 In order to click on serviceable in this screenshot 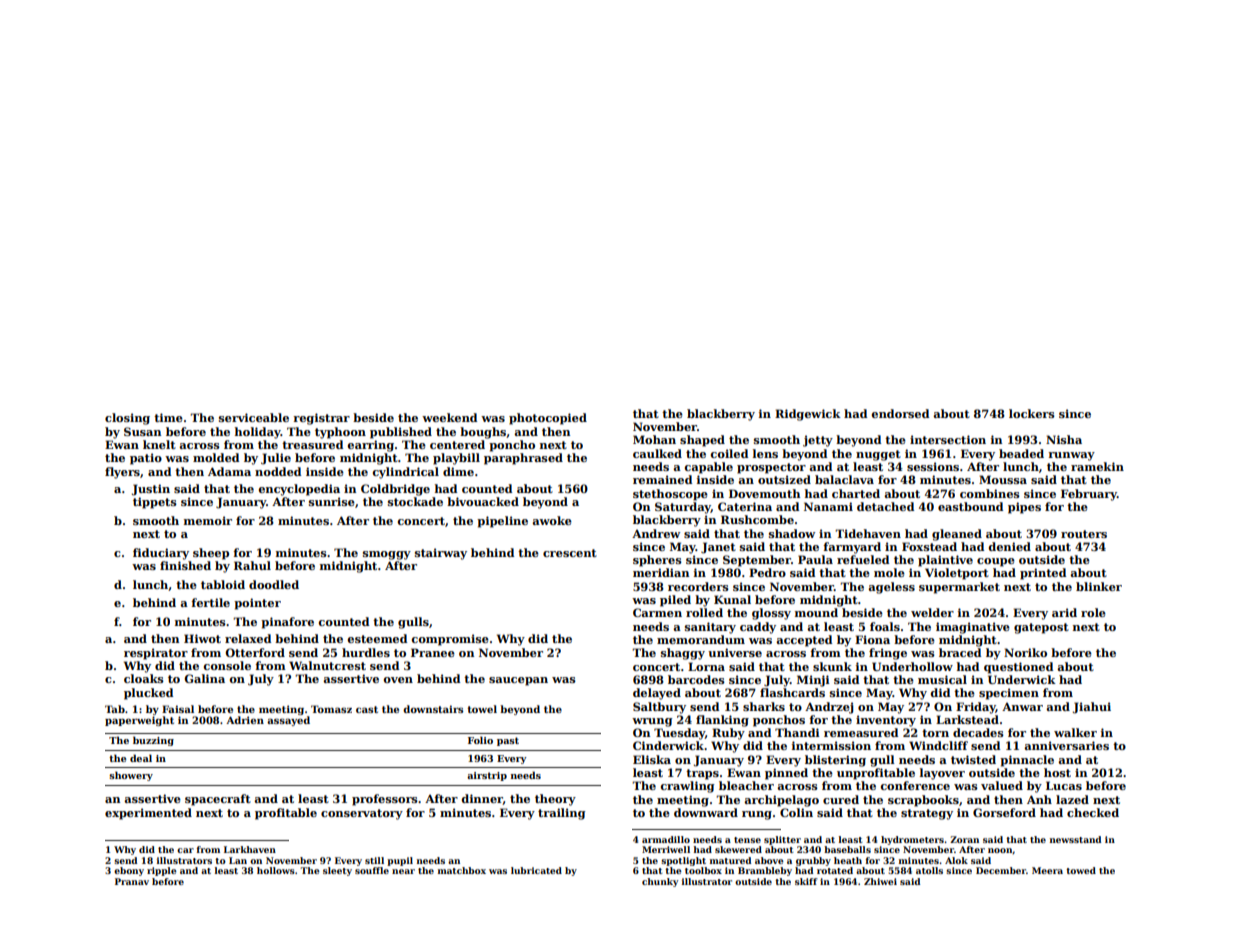, I will do `click(254, 417)`.
